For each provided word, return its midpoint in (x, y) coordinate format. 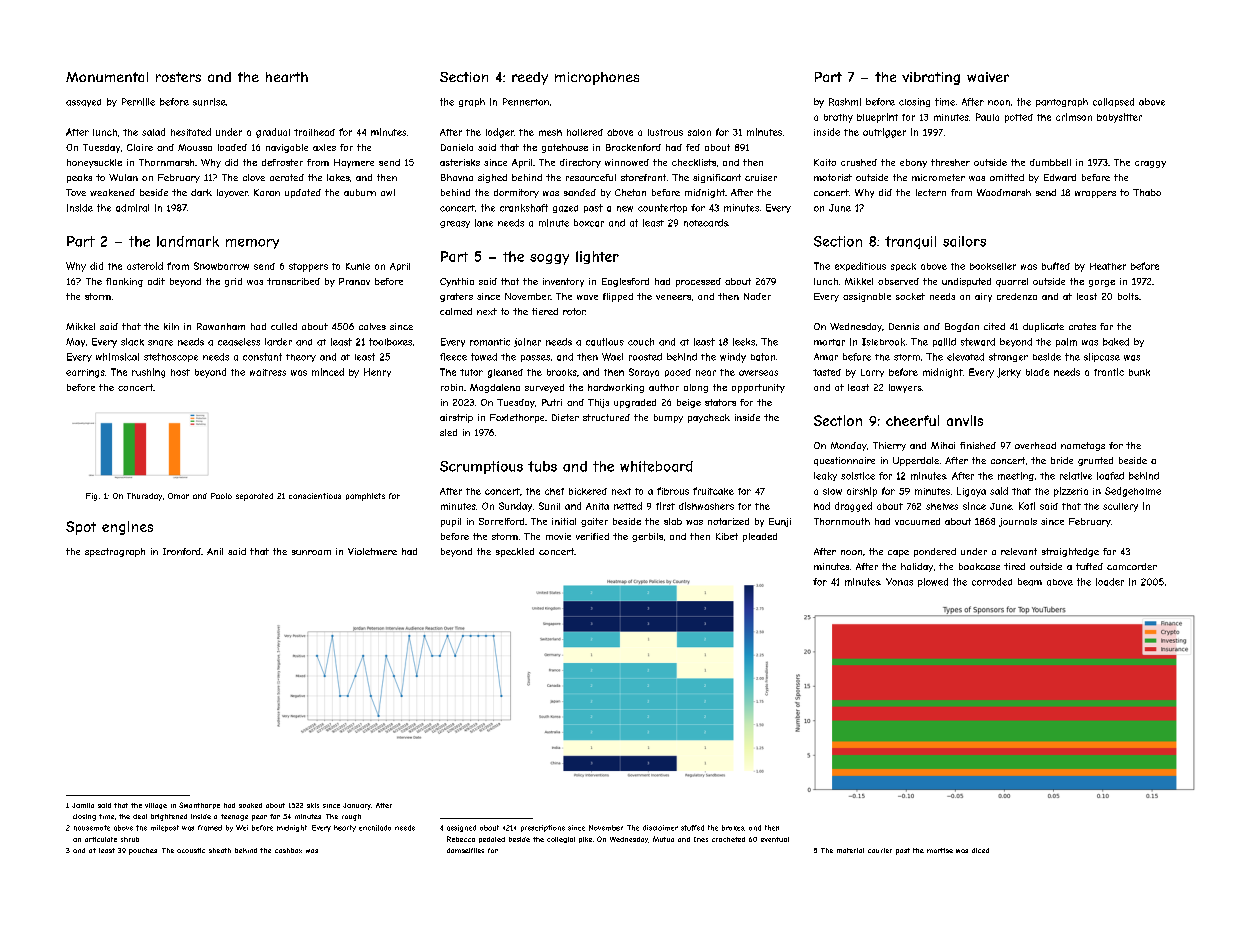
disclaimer (660, 828)
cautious (605, 342)
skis (313, 805)
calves (372, 326)
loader (1110, 582)
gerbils (647, 537)
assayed (83, 103)
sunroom (311, 552)
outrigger (884, 133)
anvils (965, 420)
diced (980, 850)
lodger (500, 133)
